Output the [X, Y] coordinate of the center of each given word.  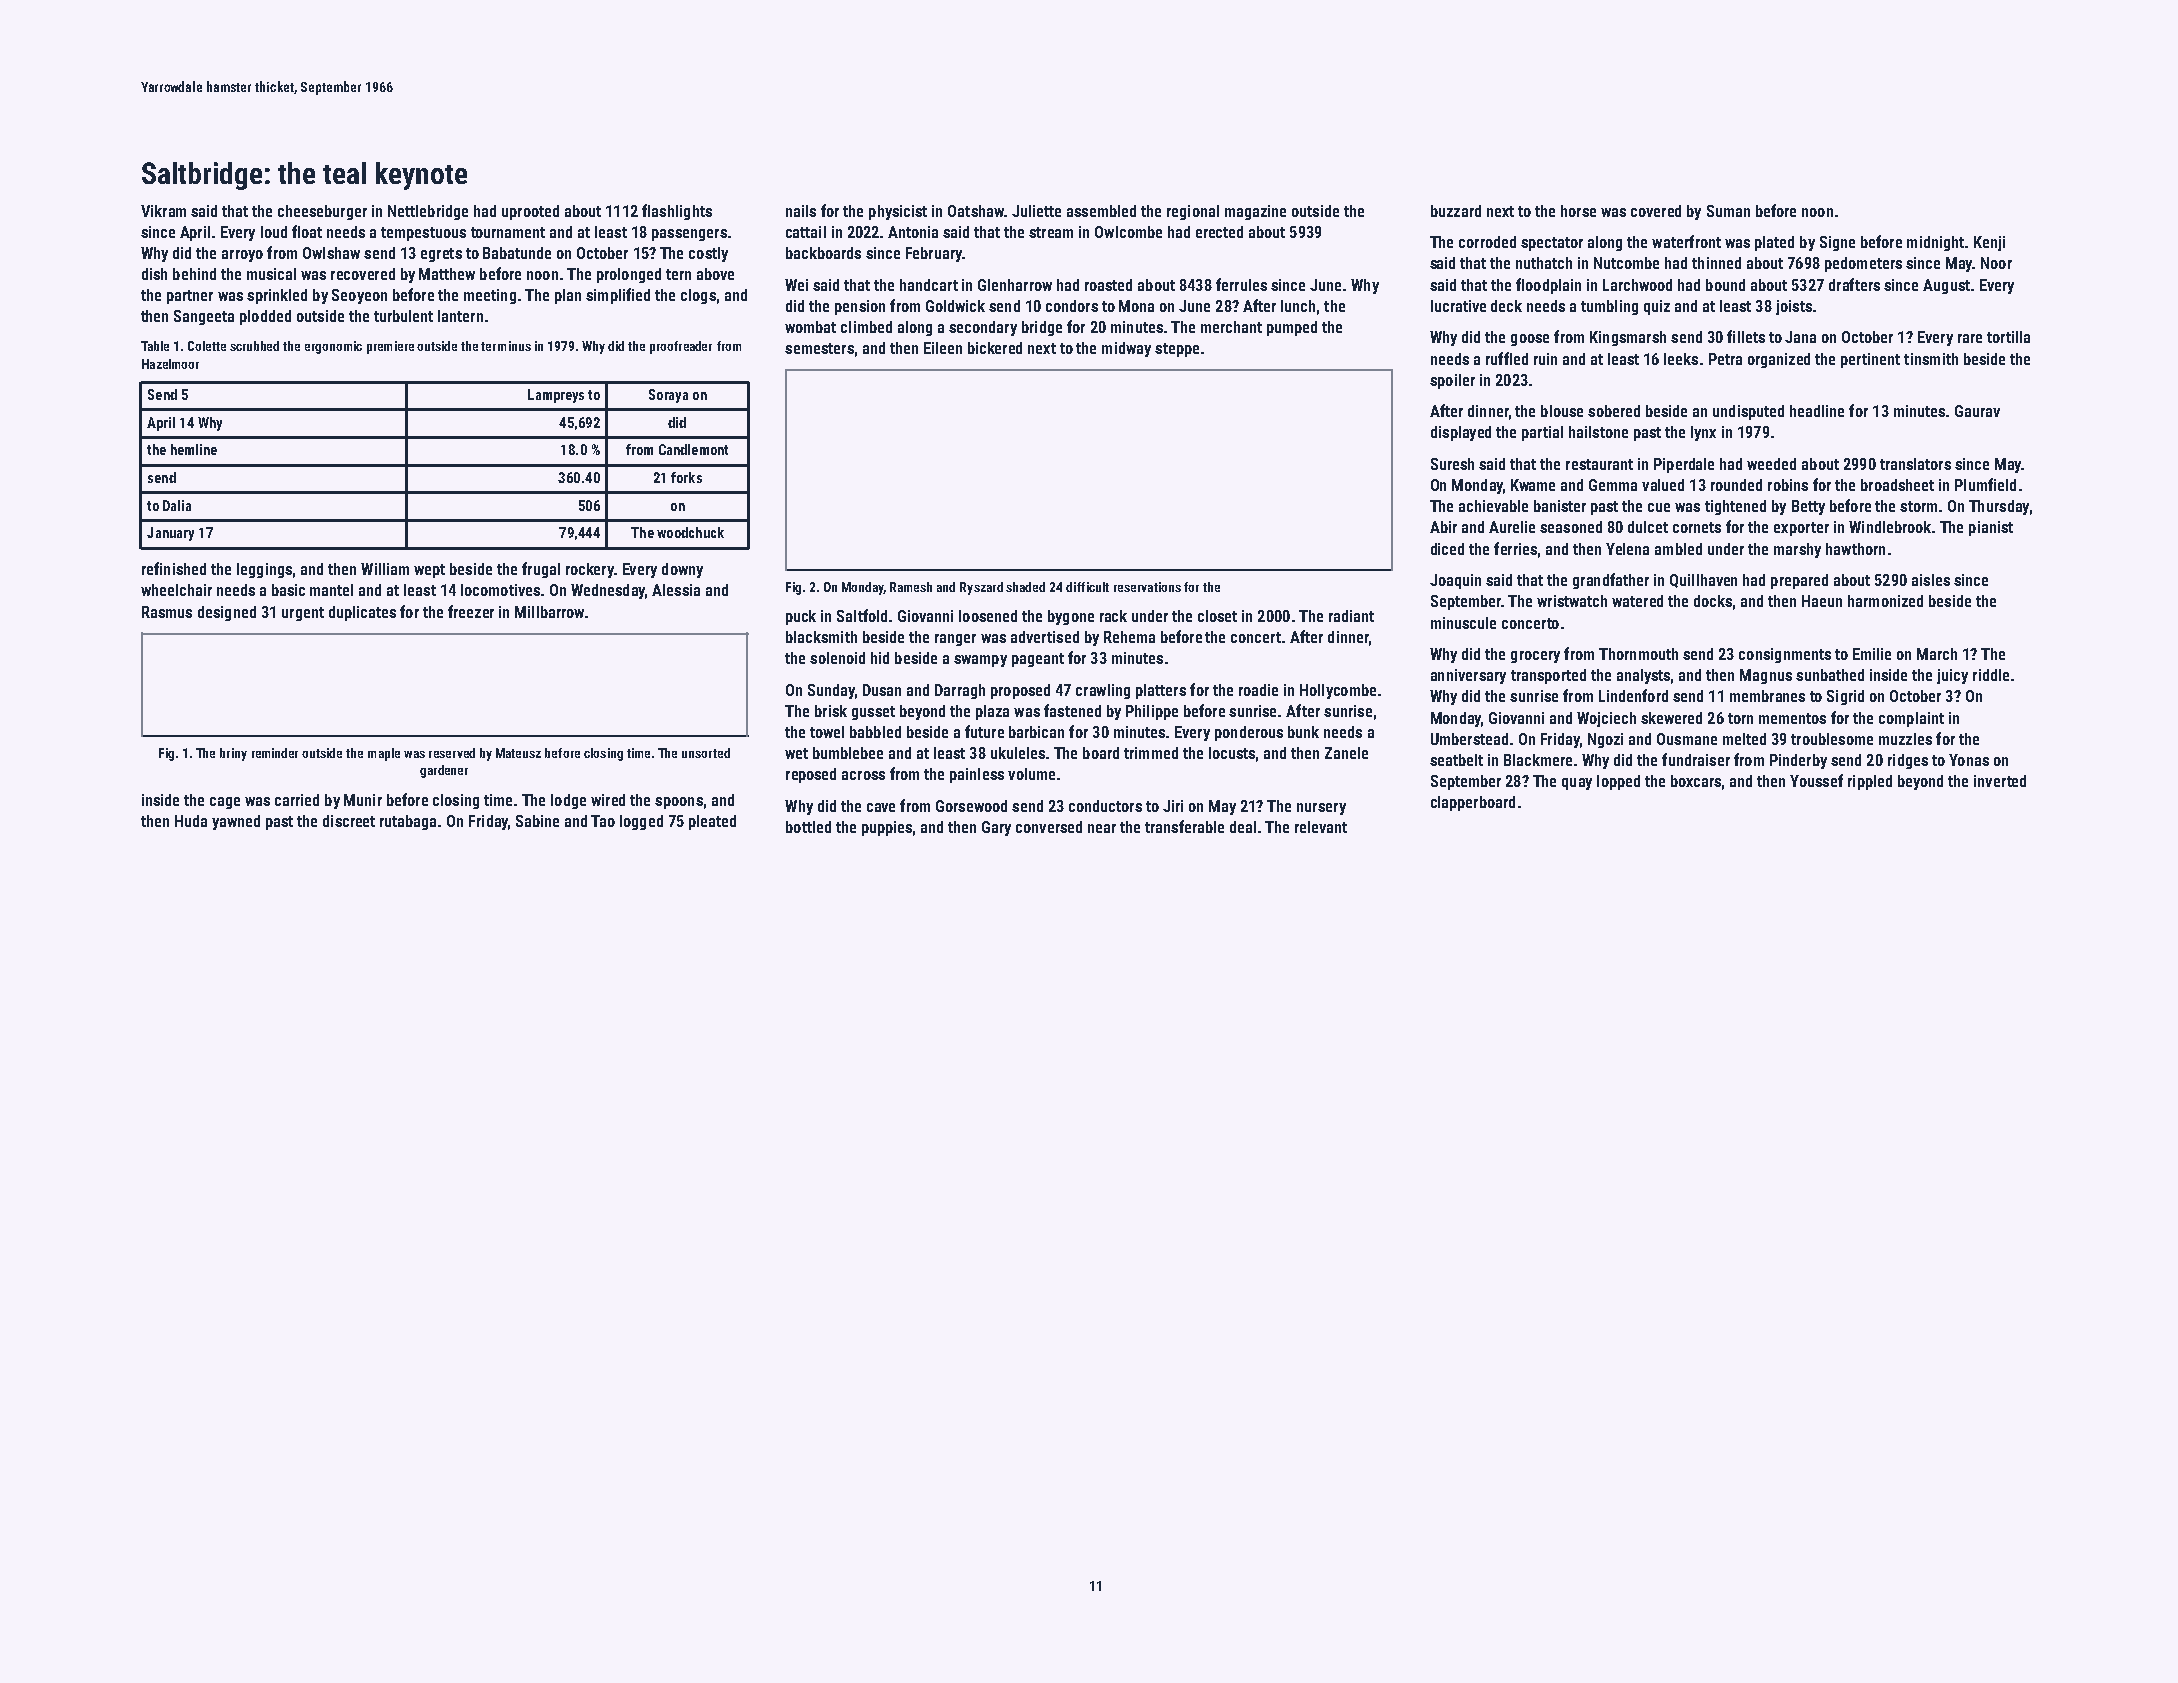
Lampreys [556, 396]
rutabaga [408, 822]
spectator [1552, 244]
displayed [1461, 433]
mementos [1792, 718]
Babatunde [517, 253]
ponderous [1249, 733]
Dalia [177, 505]
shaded [1025, 587]
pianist [1991, 528]
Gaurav [1977, 411]
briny [233, 754]
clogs [698, 296]
